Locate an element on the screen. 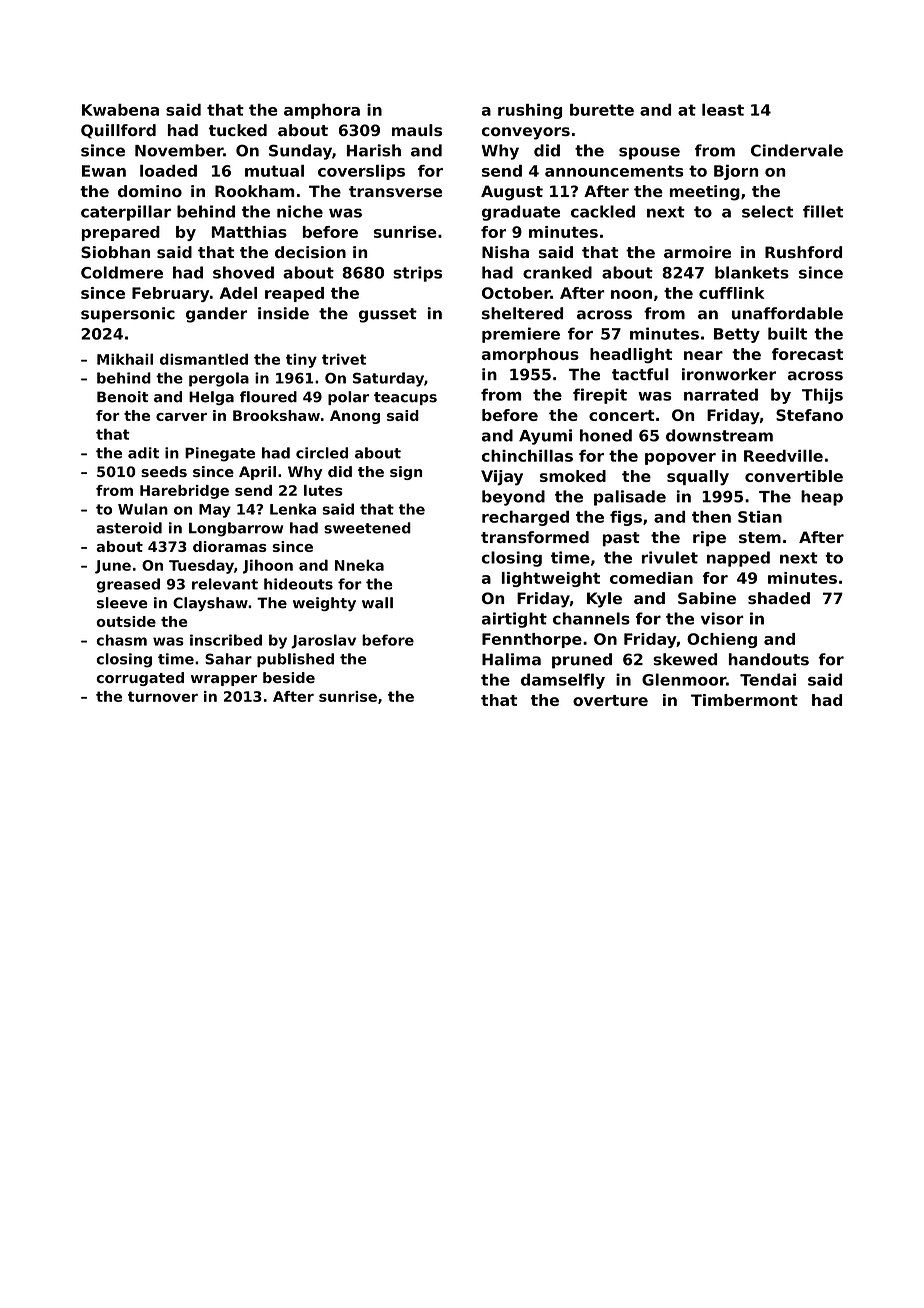 This screenshot has height=1308, width=924. least is located at coordinates (723, 110).
